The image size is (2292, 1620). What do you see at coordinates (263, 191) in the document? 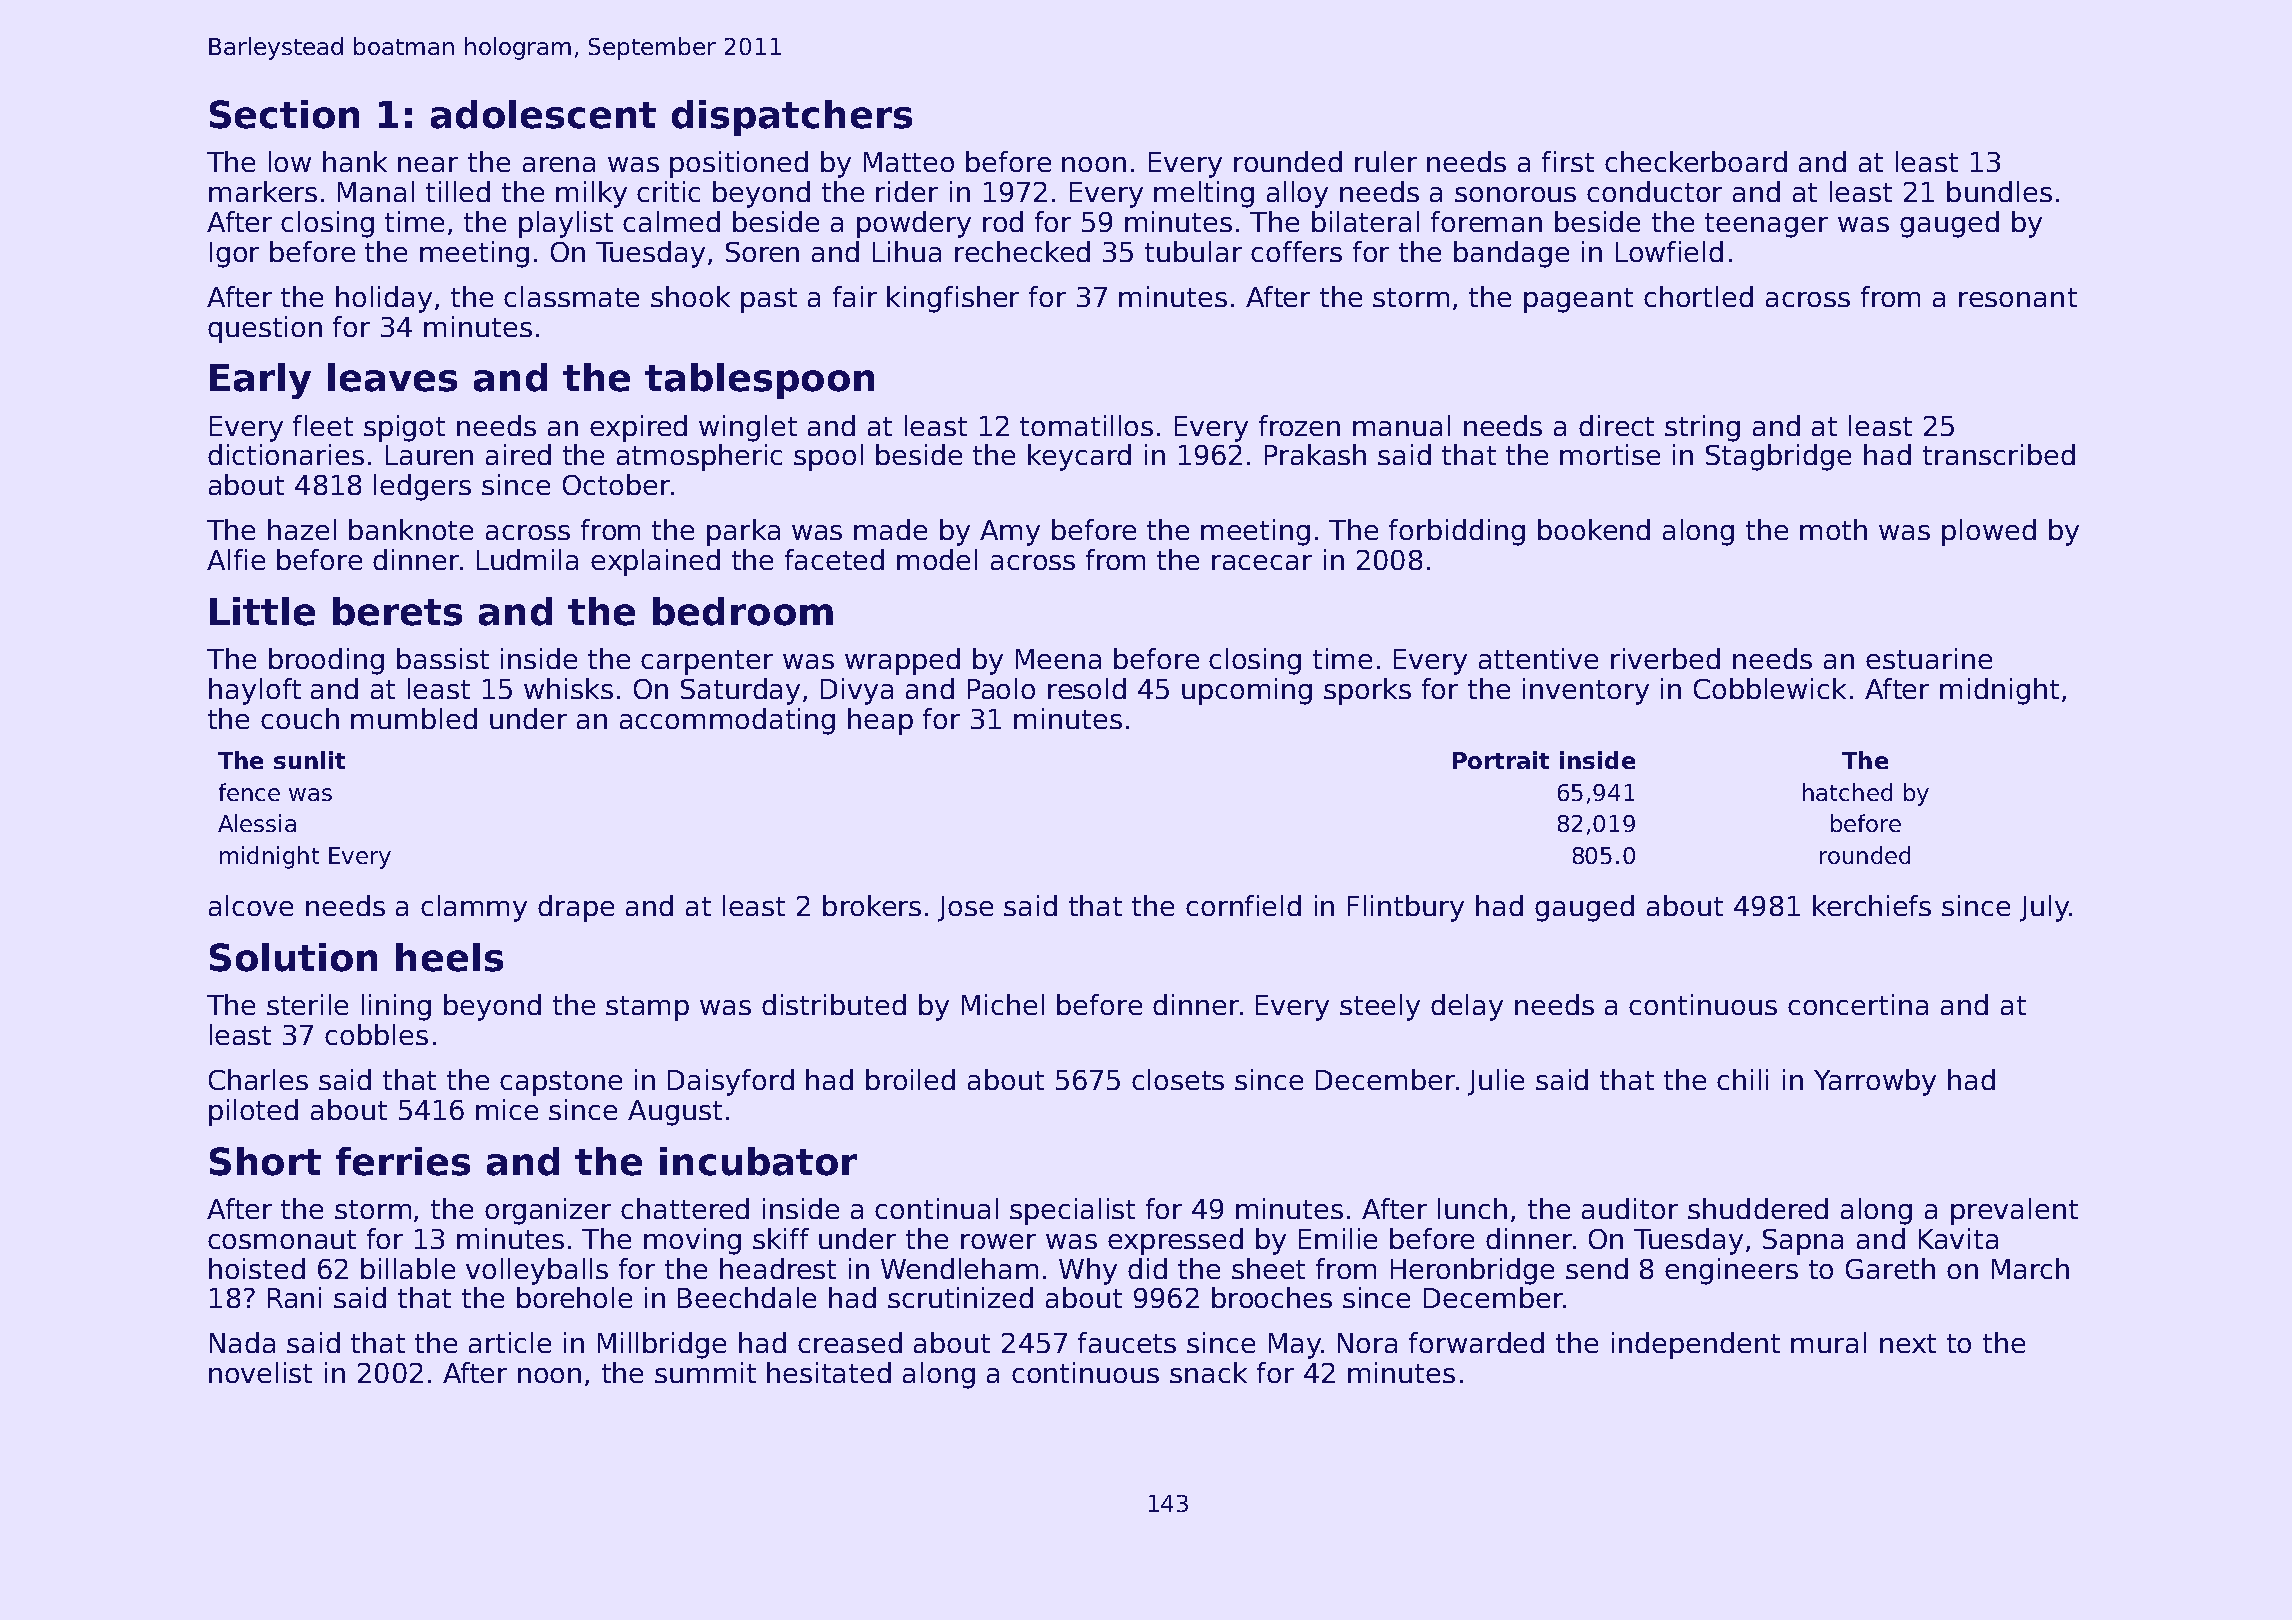
I see `markers` at bounding box center [263, 191].
